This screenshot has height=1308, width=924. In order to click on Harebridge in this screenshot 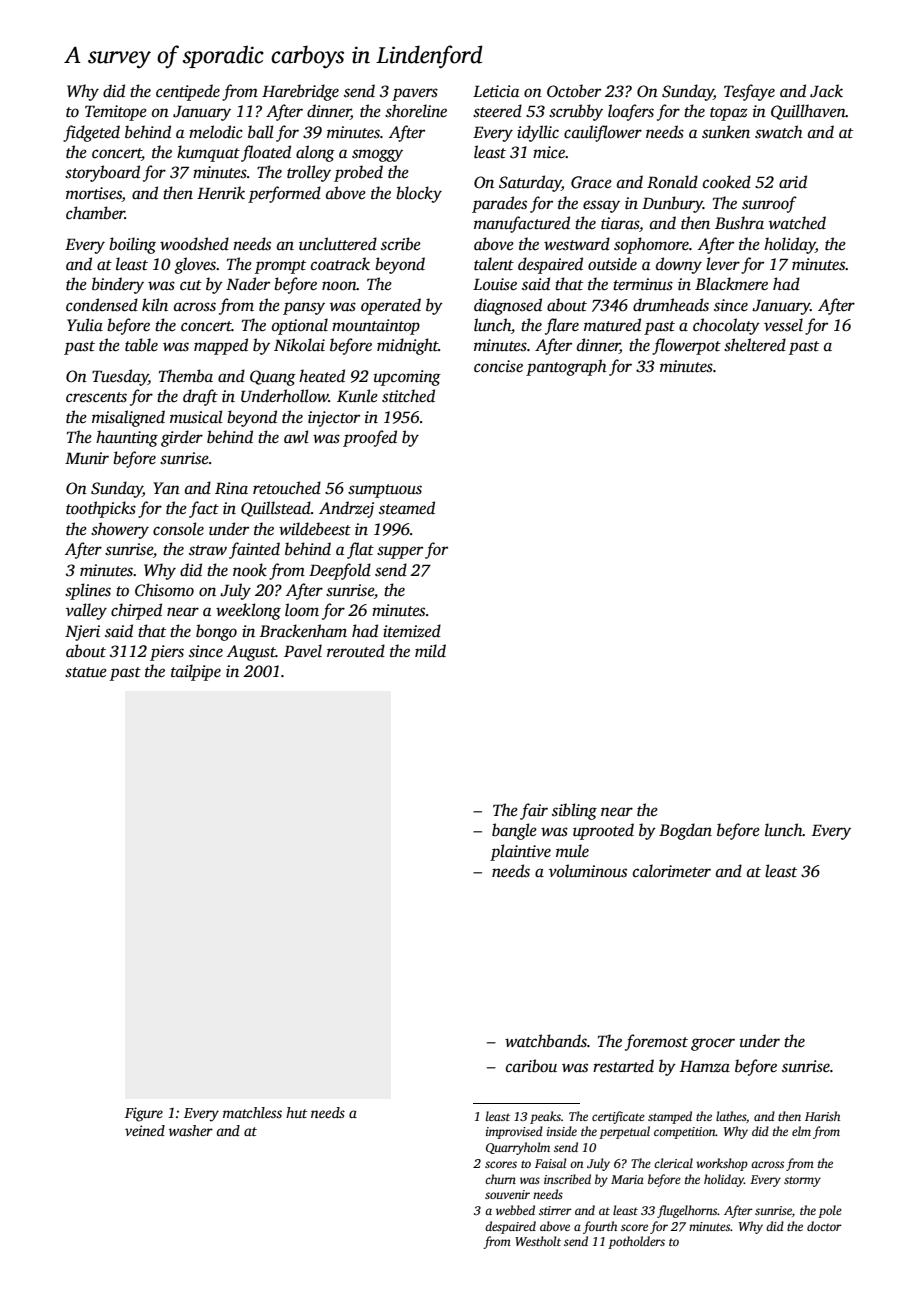, I will do `click(300, 92)`.
